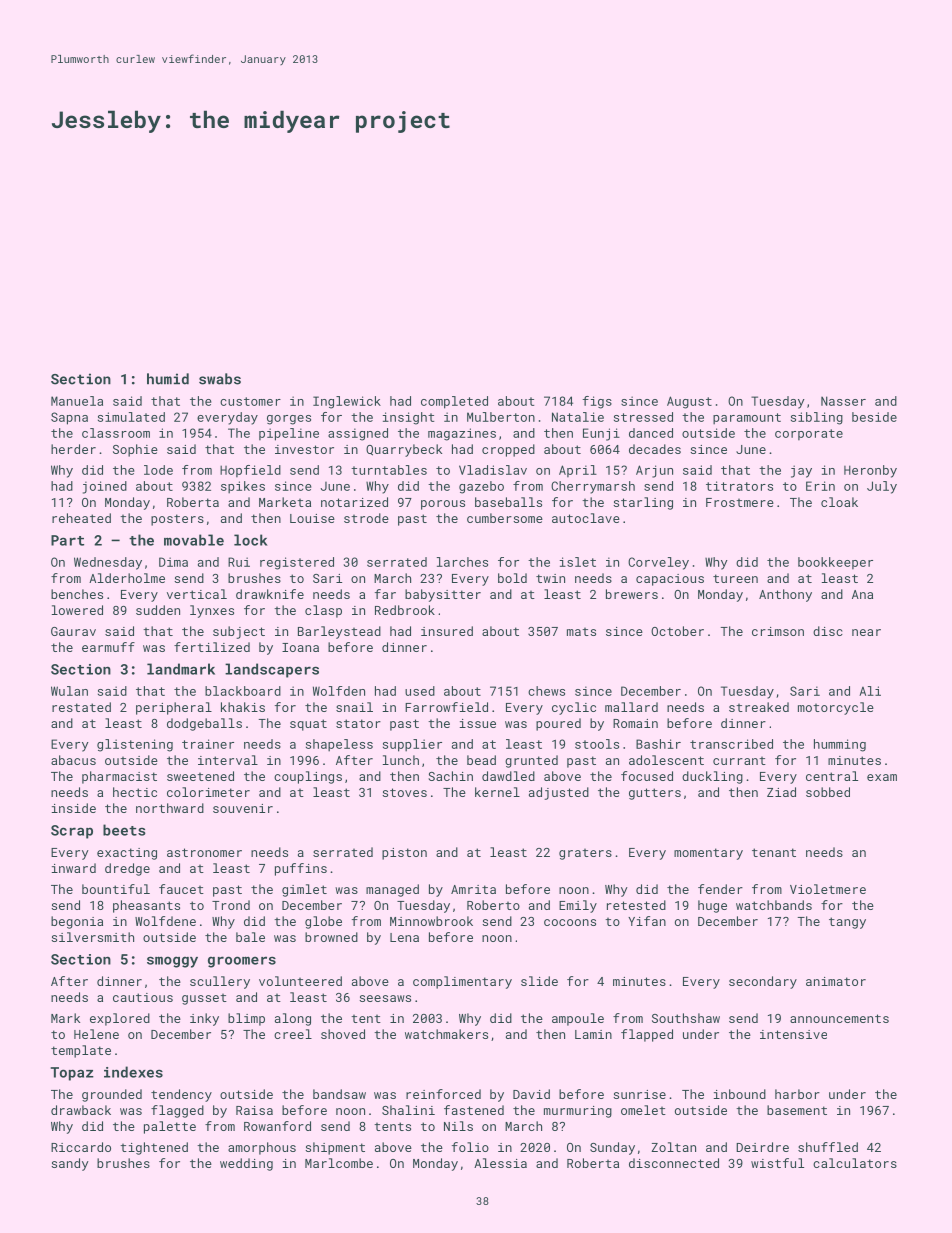  What do you see at coordinates (655, 794) in the screenshot?
I see `gutters` at bounding box center [655, 794].
